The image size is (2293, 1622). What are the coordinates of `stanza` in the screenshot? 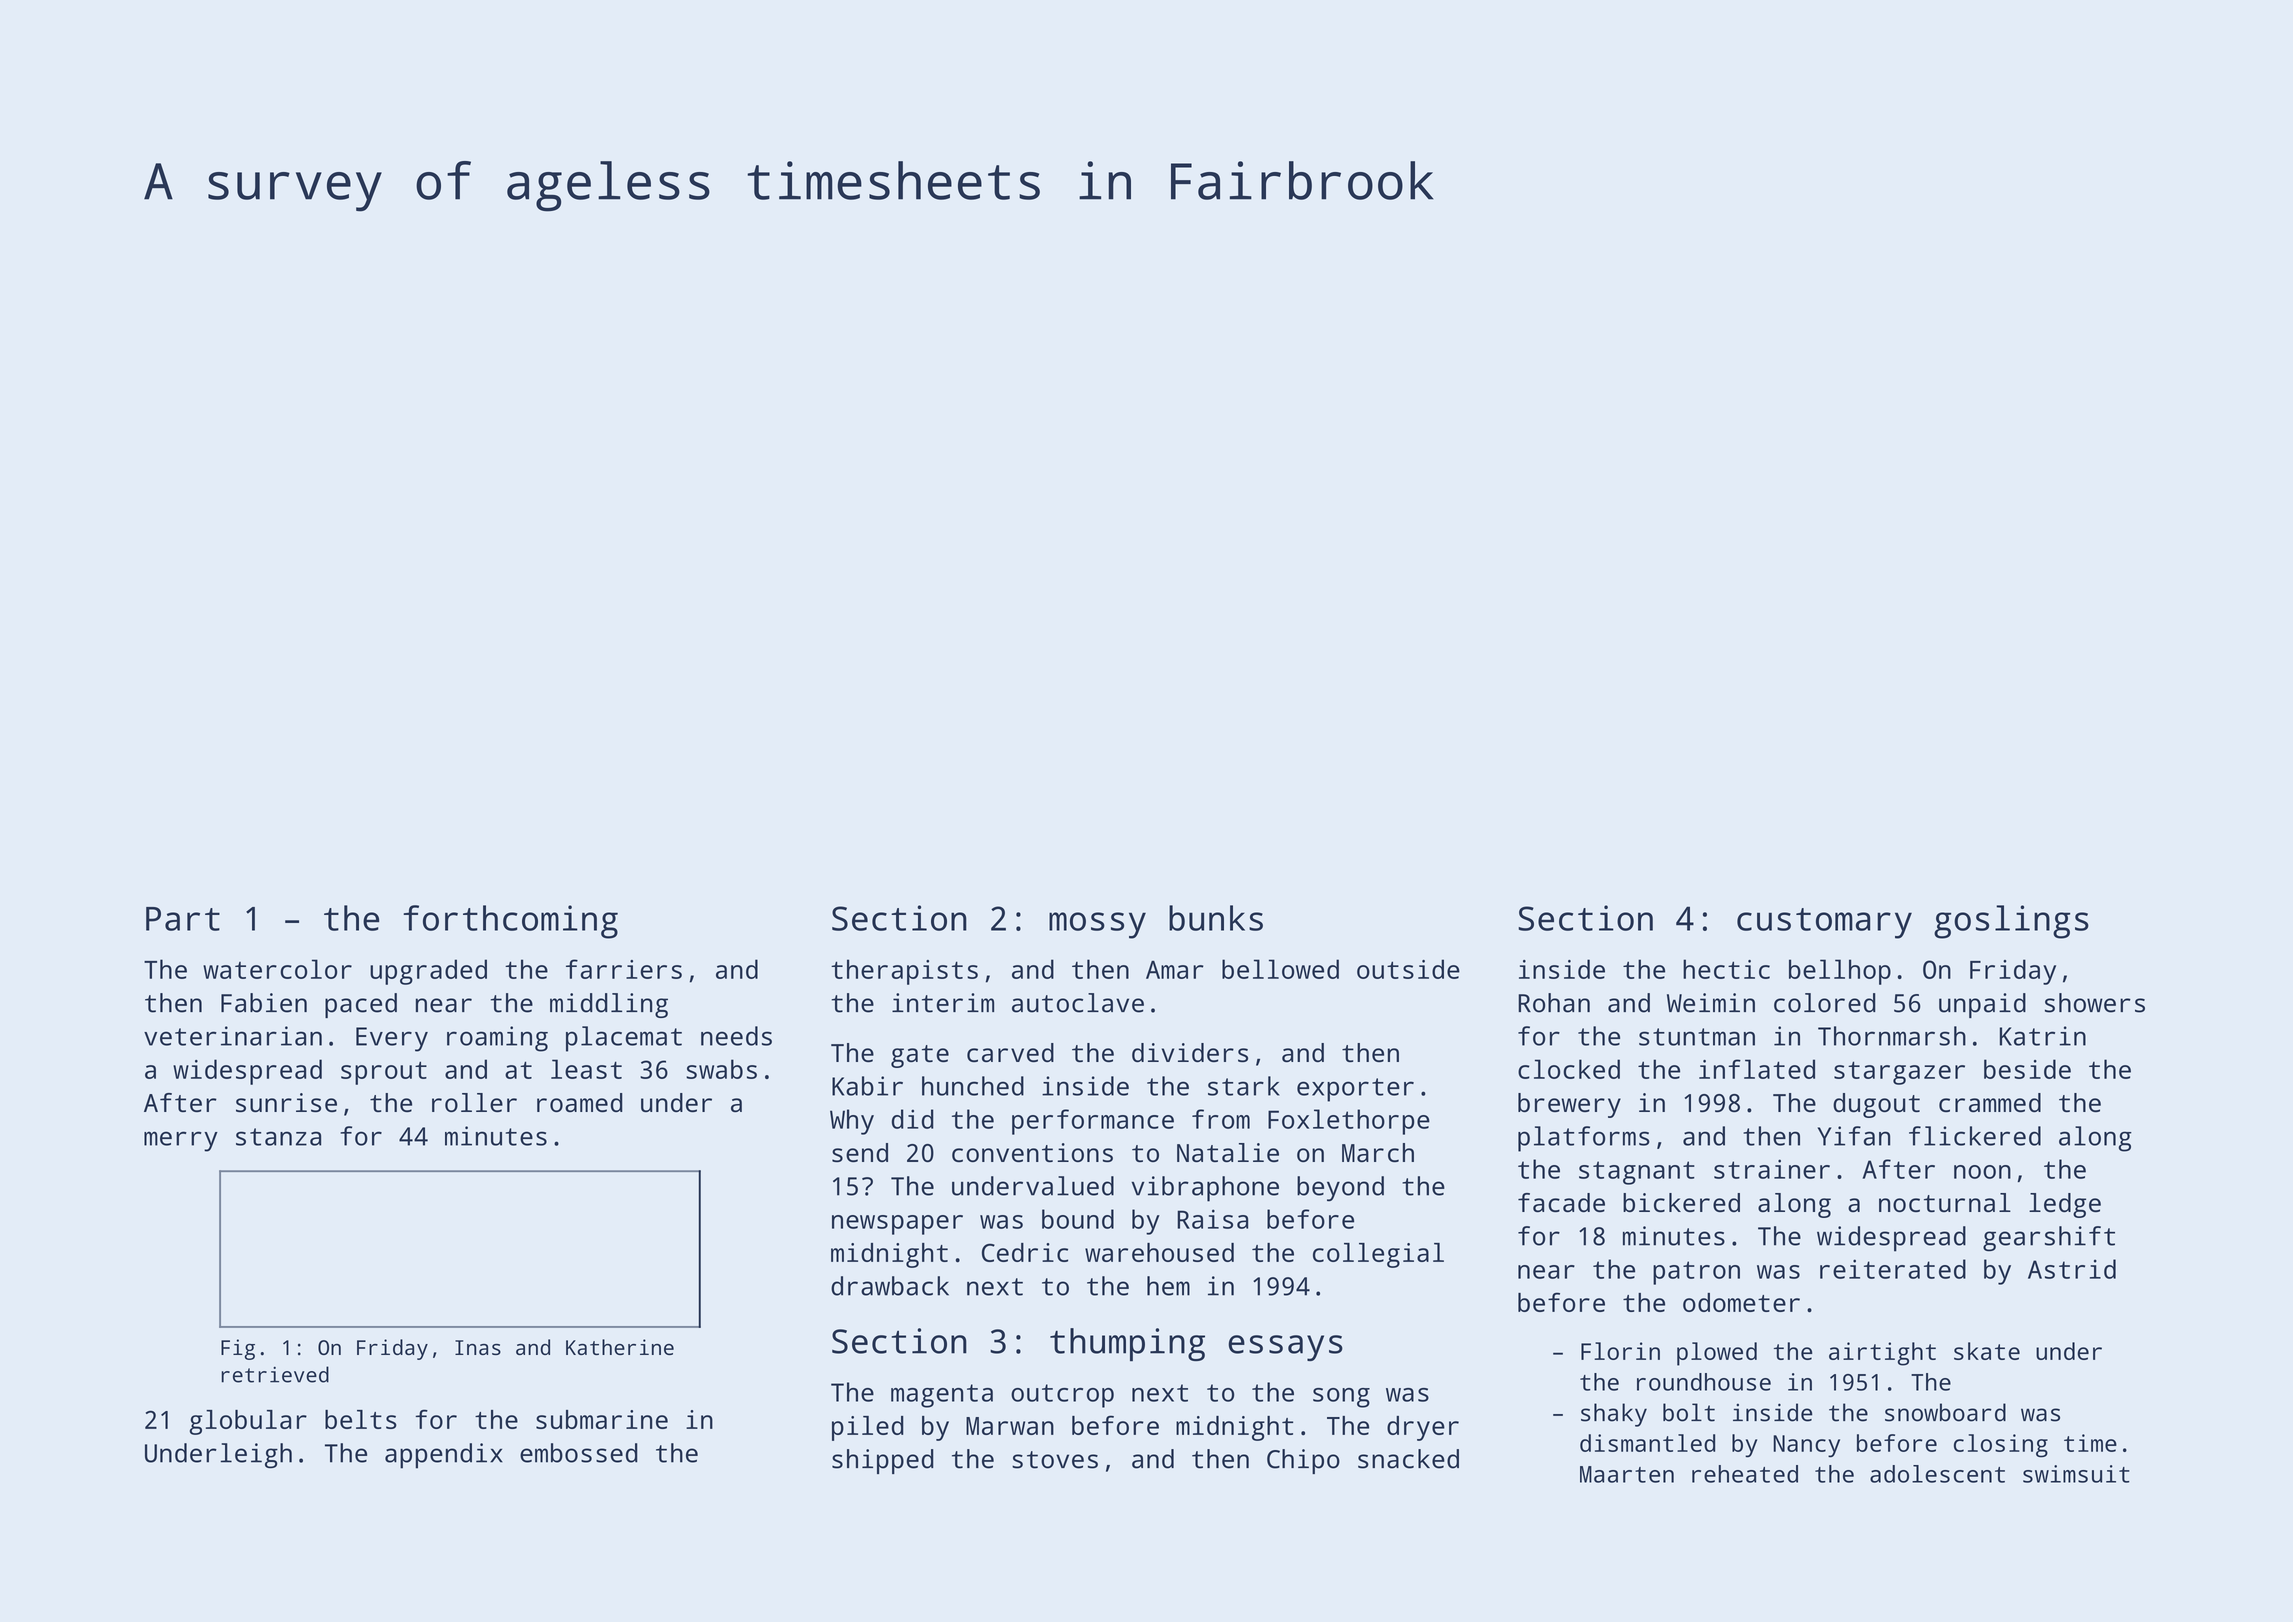 It's located at (278, 1137).
